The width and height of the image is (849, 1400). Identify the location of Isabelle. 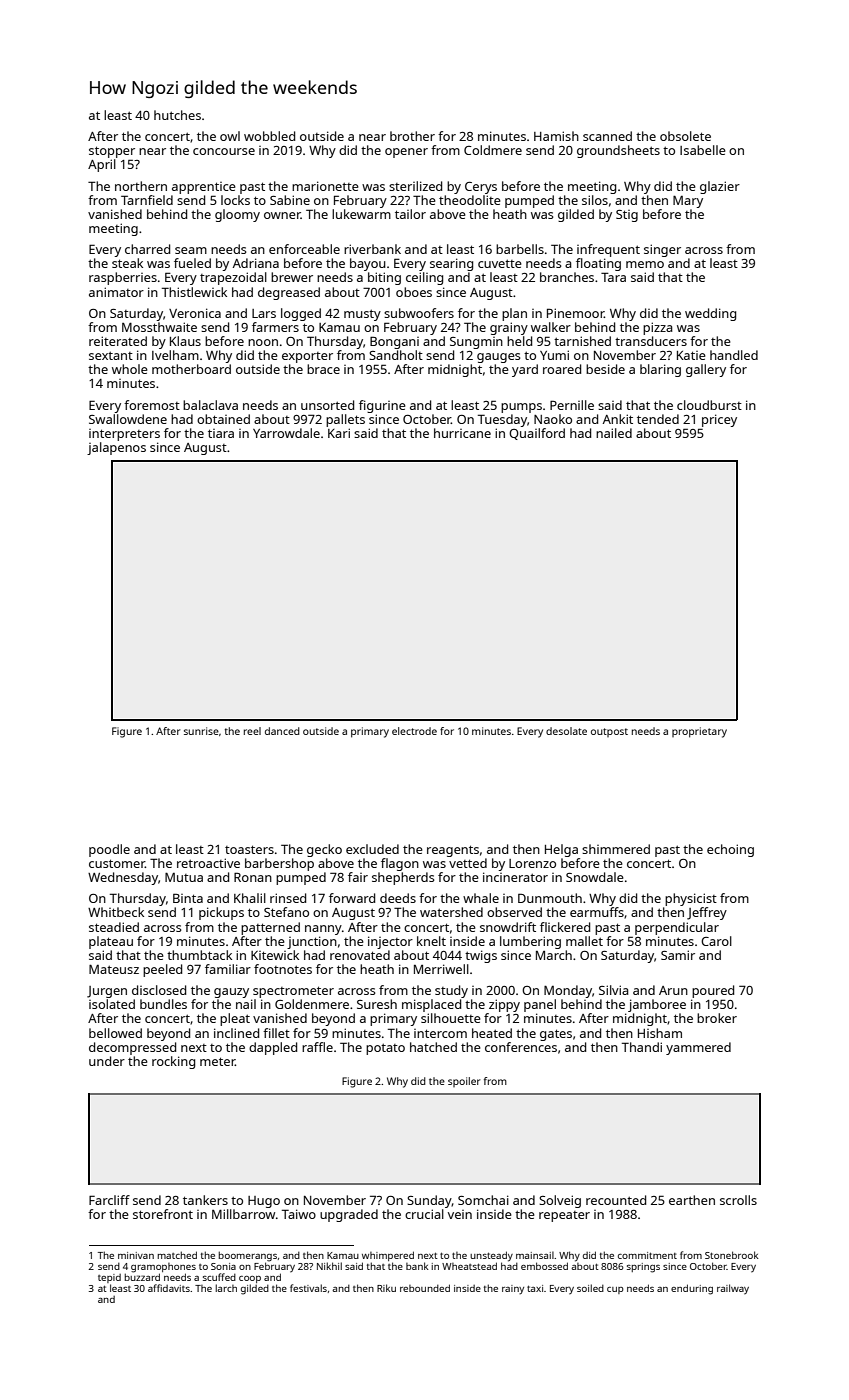
(703, 150).
